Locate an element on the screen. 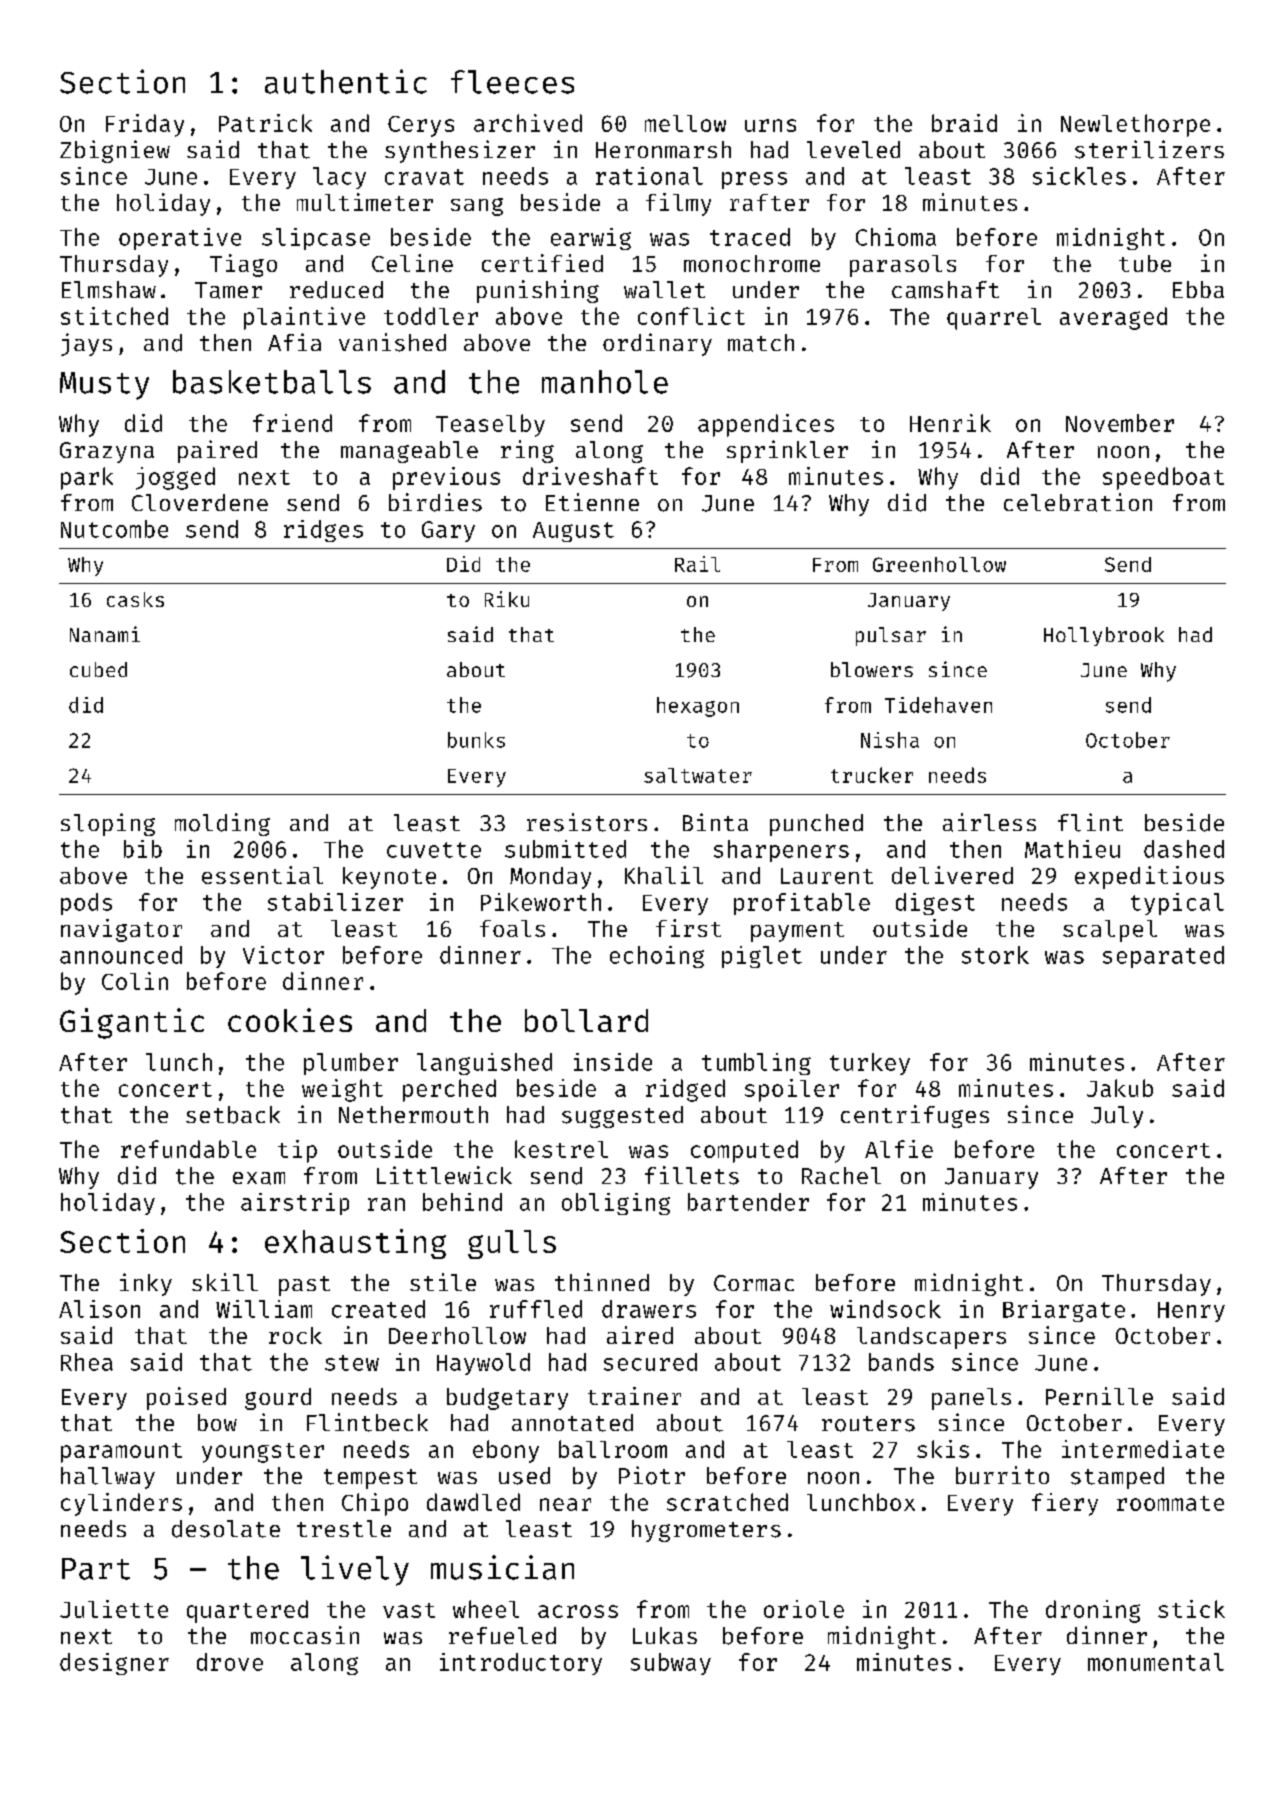  August is located at coordinates (573, 532).
